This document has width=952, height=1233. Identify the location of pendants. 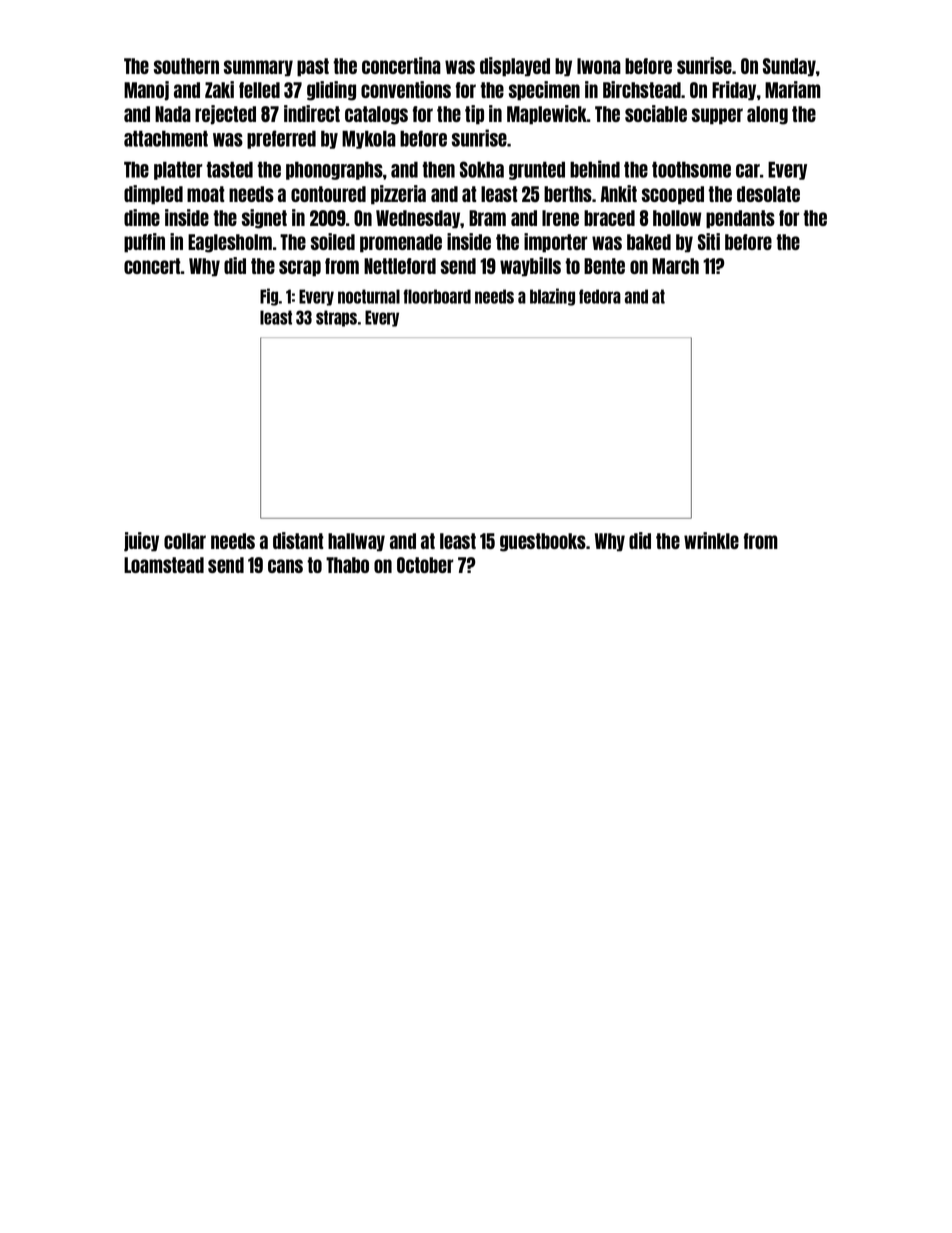
(740, 219).
